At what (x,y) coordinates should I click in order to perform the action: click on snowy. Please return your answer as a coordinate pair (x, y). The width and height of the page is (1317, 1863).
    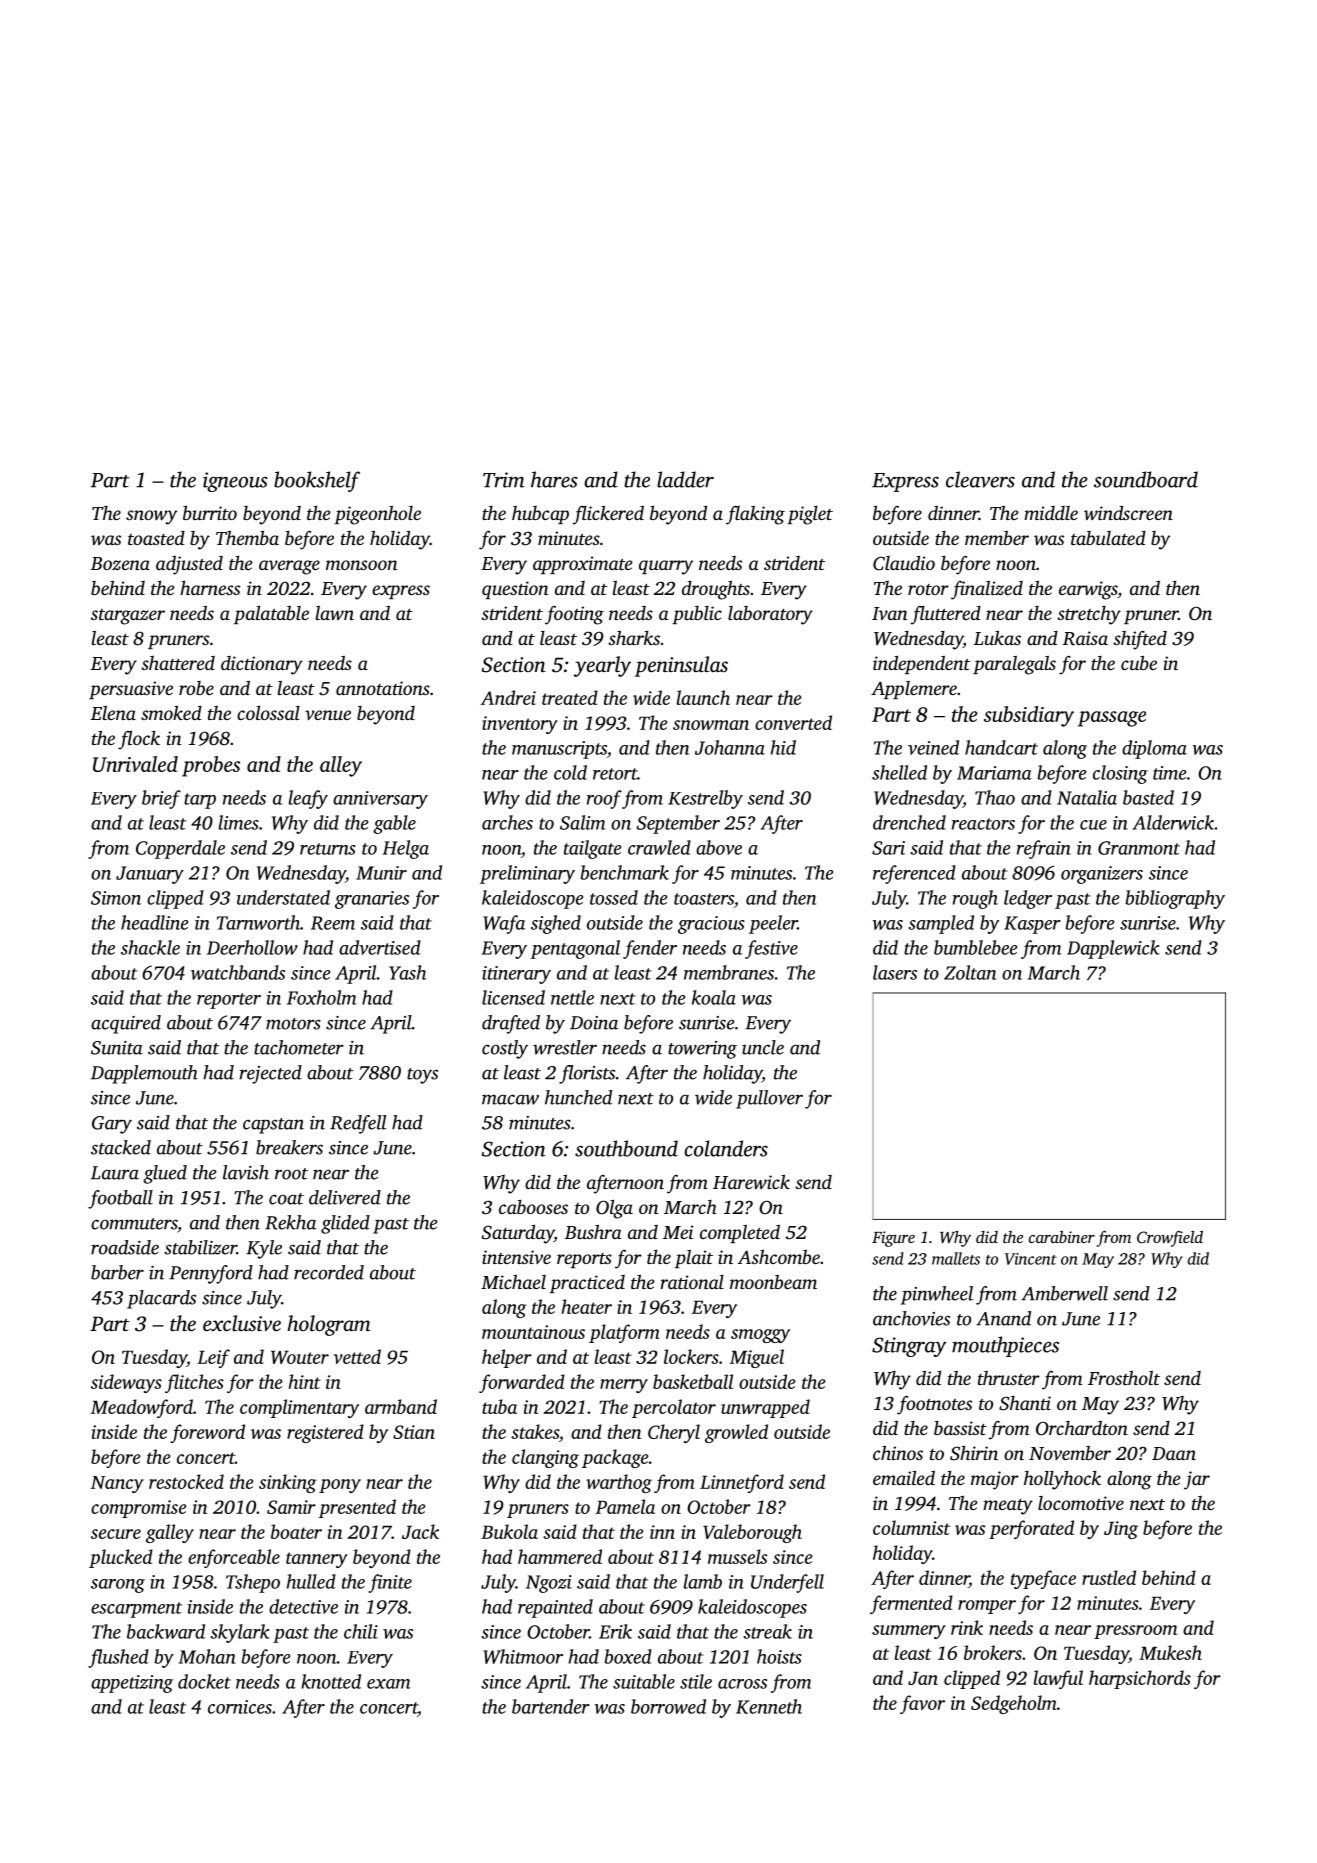
    Looking at the image, I should click on (151, 517).
